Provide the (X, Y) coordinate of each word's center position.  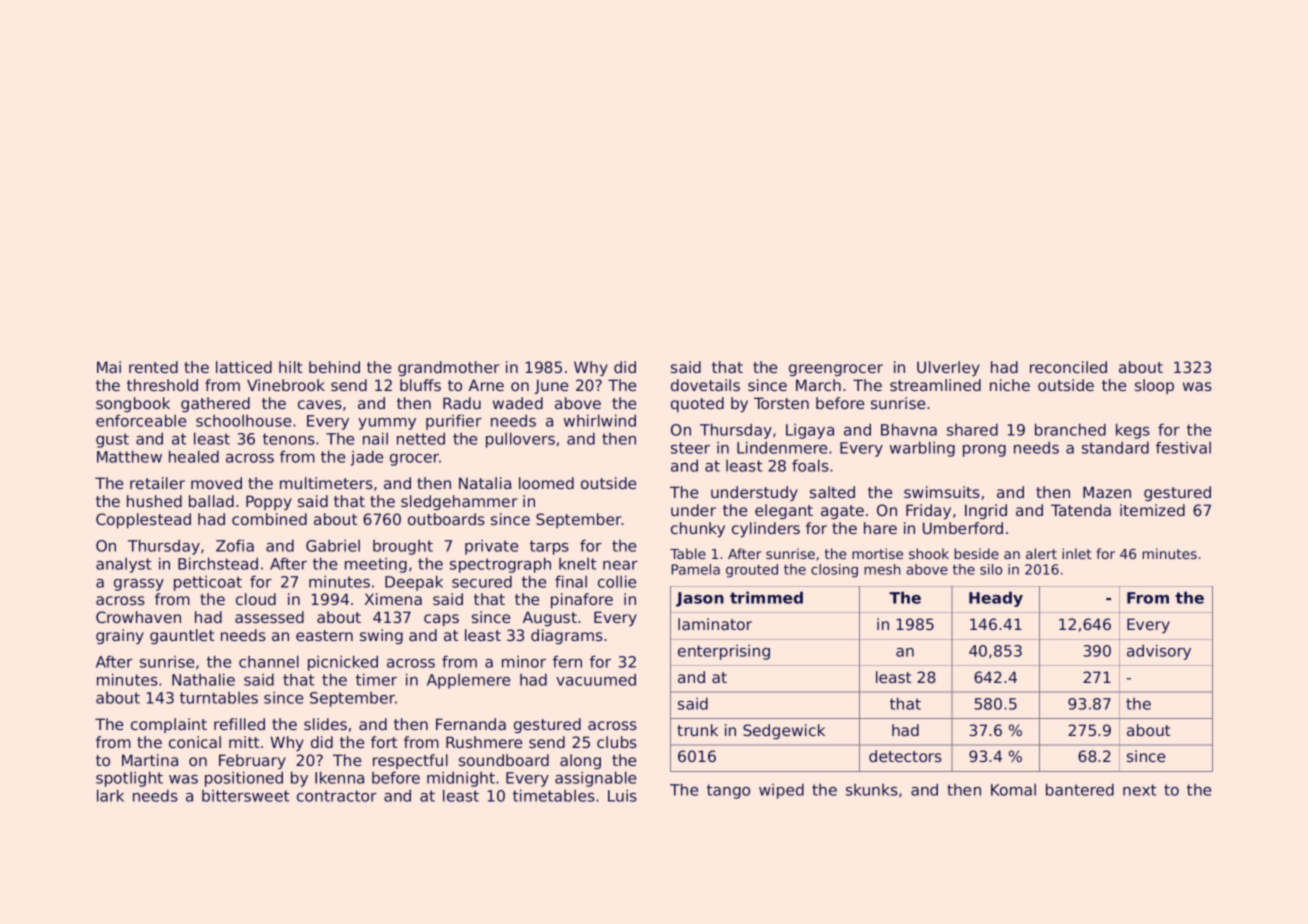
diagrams (567, 636)
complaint (169, 725)
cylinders (766, 529)
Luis (622, 795)
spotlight (129, 779)
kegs (1133, 431)
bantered (1080, 789)
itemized (1152, 510)
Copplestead (143, 520)
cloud (256, 599)
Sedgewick (784, 731)
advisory (1159, 652)
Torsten (781, 403)
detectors (905, 756)
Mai (109, 367)
